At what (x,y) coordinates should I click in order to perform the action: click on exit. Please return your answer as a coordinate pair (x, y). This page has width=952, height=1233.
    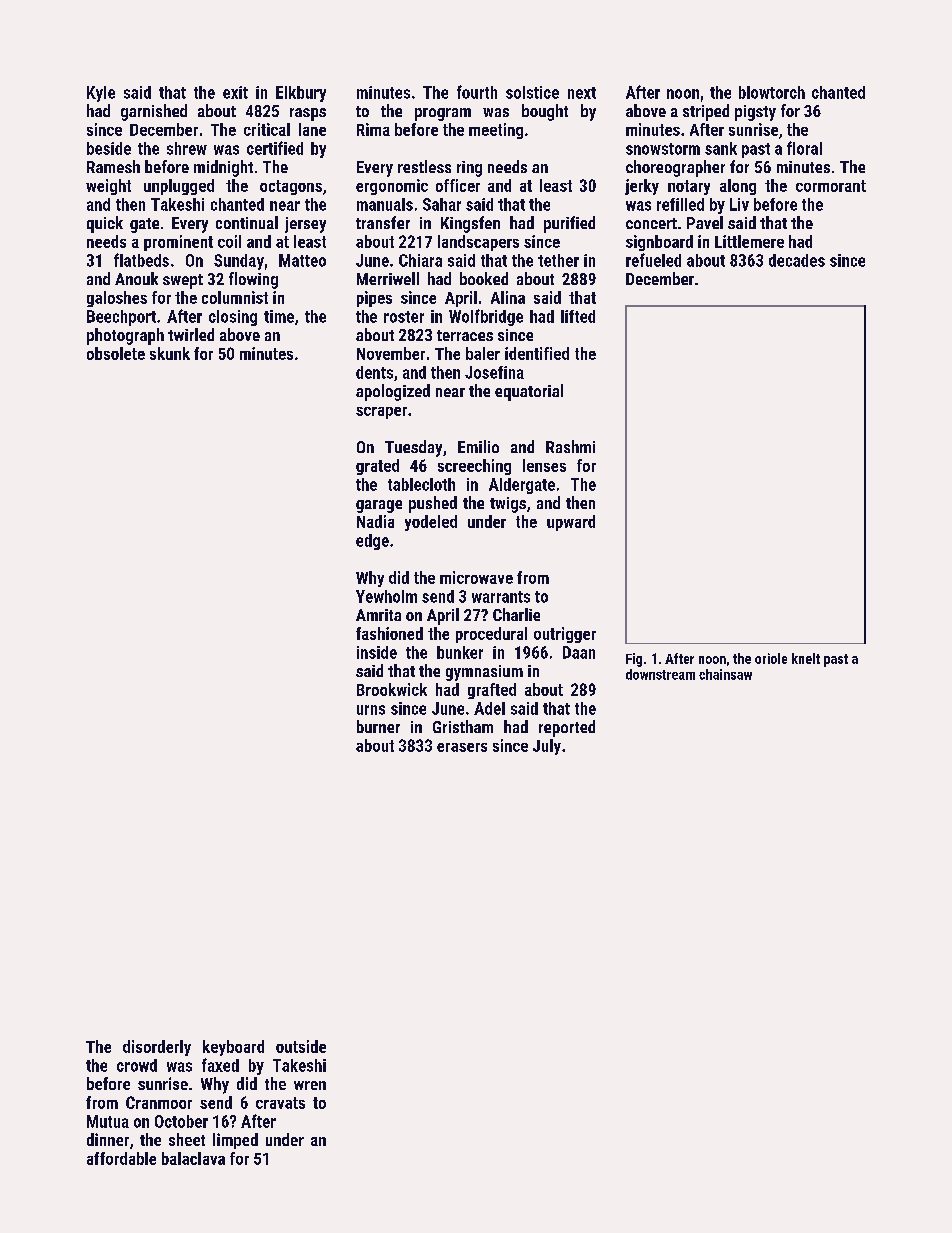
    Looking at the image, I should click on (235, 92).
